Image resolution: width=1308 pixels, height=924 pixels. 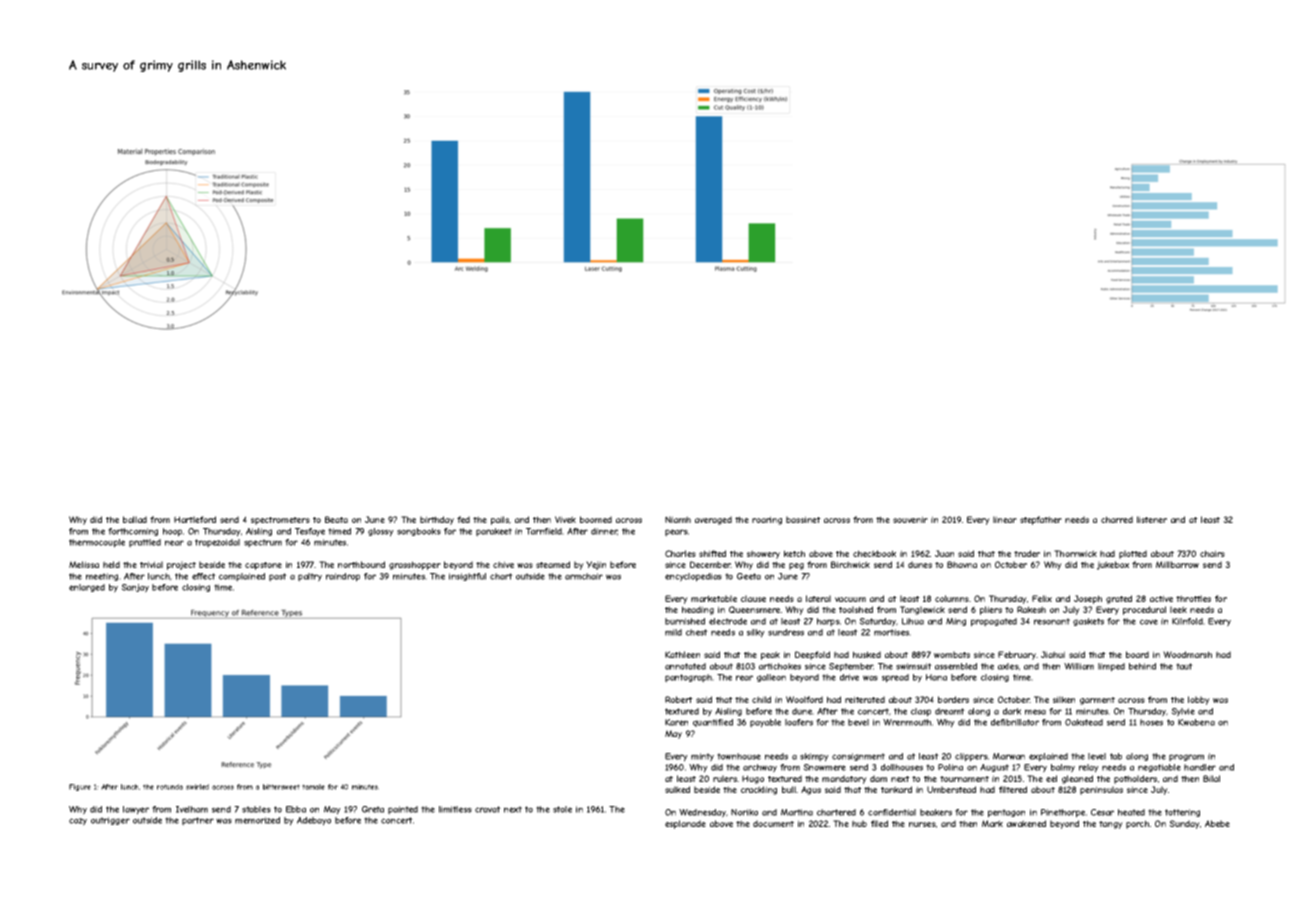 What do you see at coordinates (673, 632) in the screenshot?
I see `mild` at bounding box center [673, 632].
